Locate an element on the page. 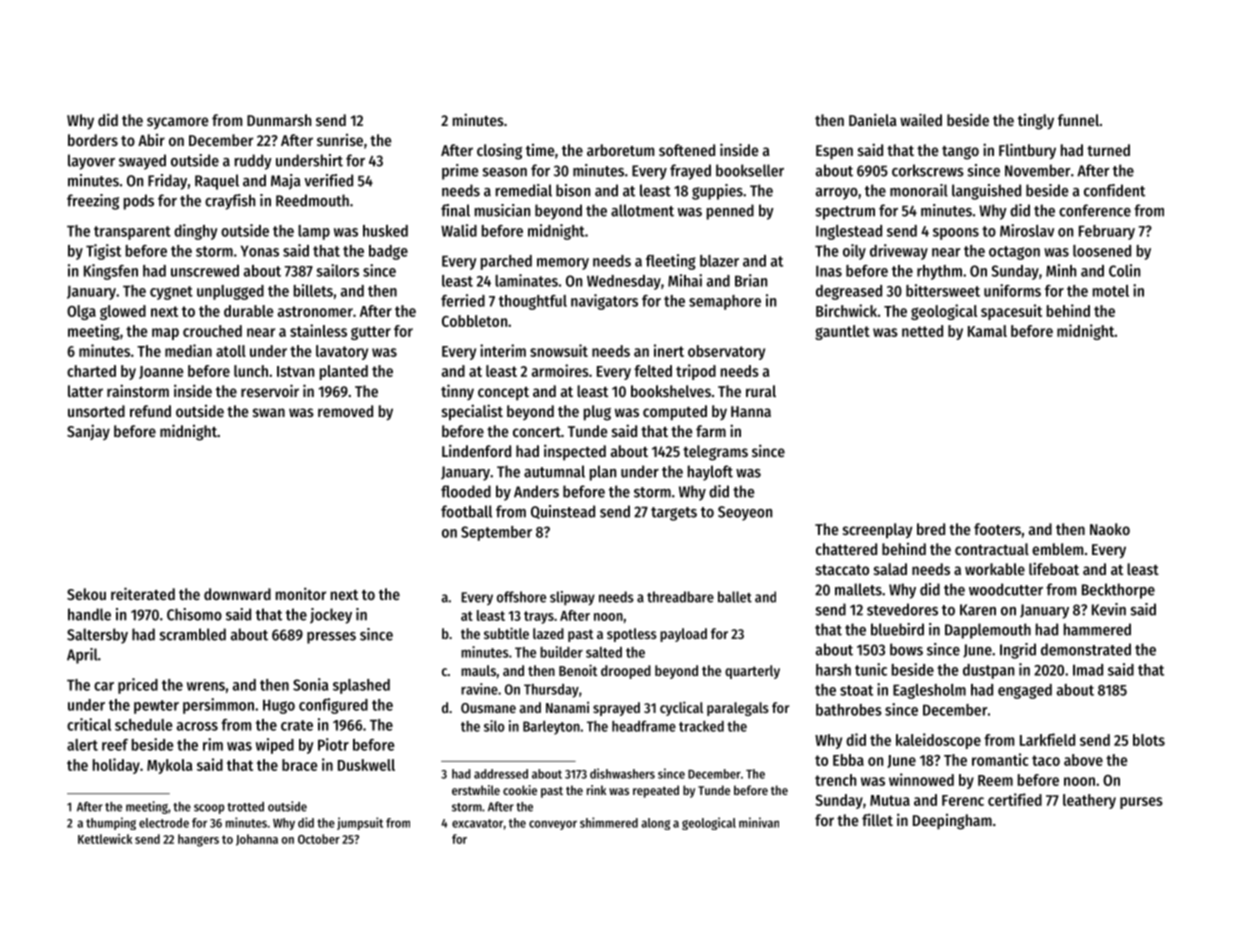 The image size is (1233, 952). thumping is located at coordinates (111, 823).
